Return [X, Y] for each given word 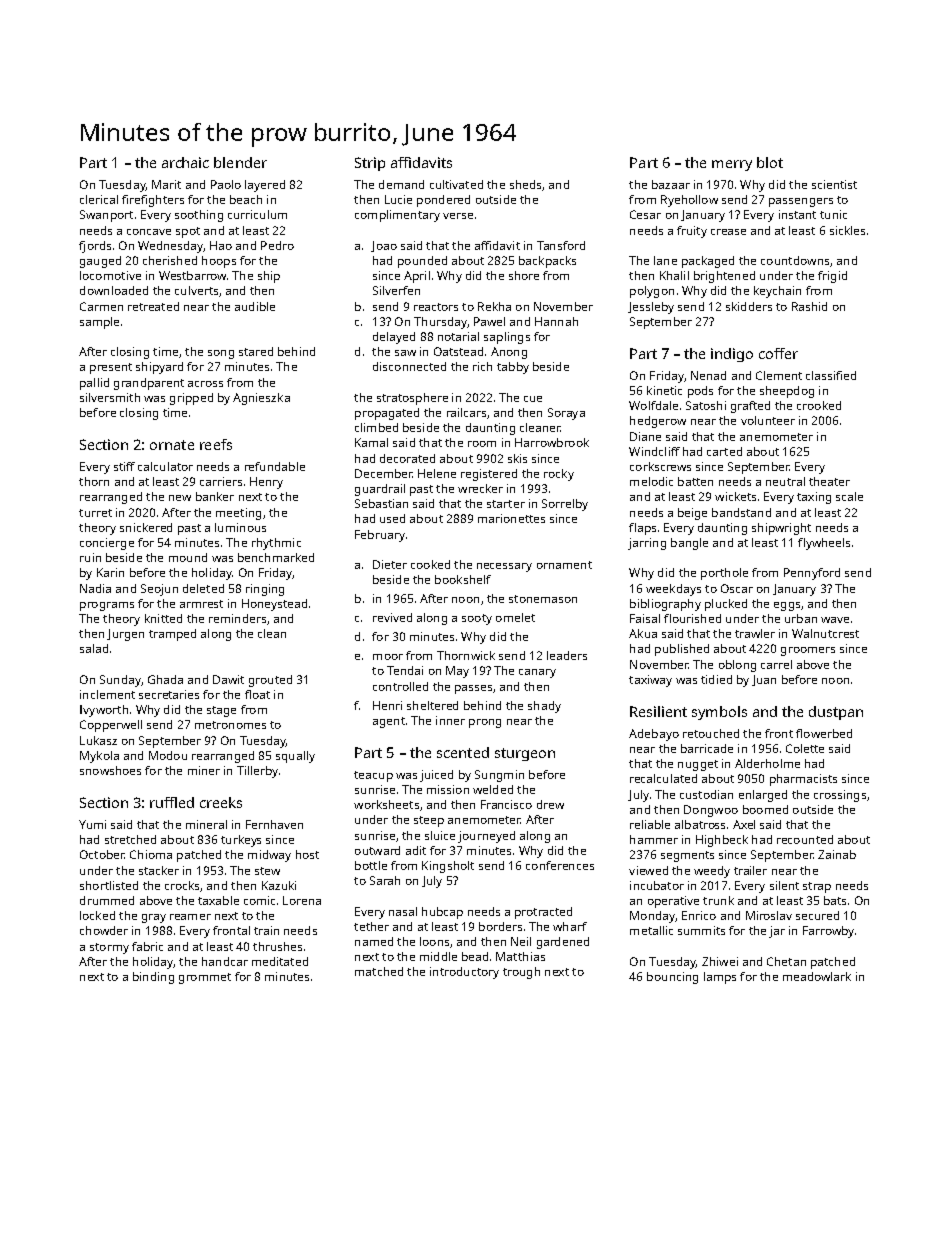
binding [153, 978]
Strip [370, 164]
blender [240, 162]
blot [770, 162]
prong [485, 723]
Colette [805, 748]
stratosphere [412, 399]
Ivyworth [104, 711]
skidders [749, 306]
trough [521, 973]
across [205, 384]
